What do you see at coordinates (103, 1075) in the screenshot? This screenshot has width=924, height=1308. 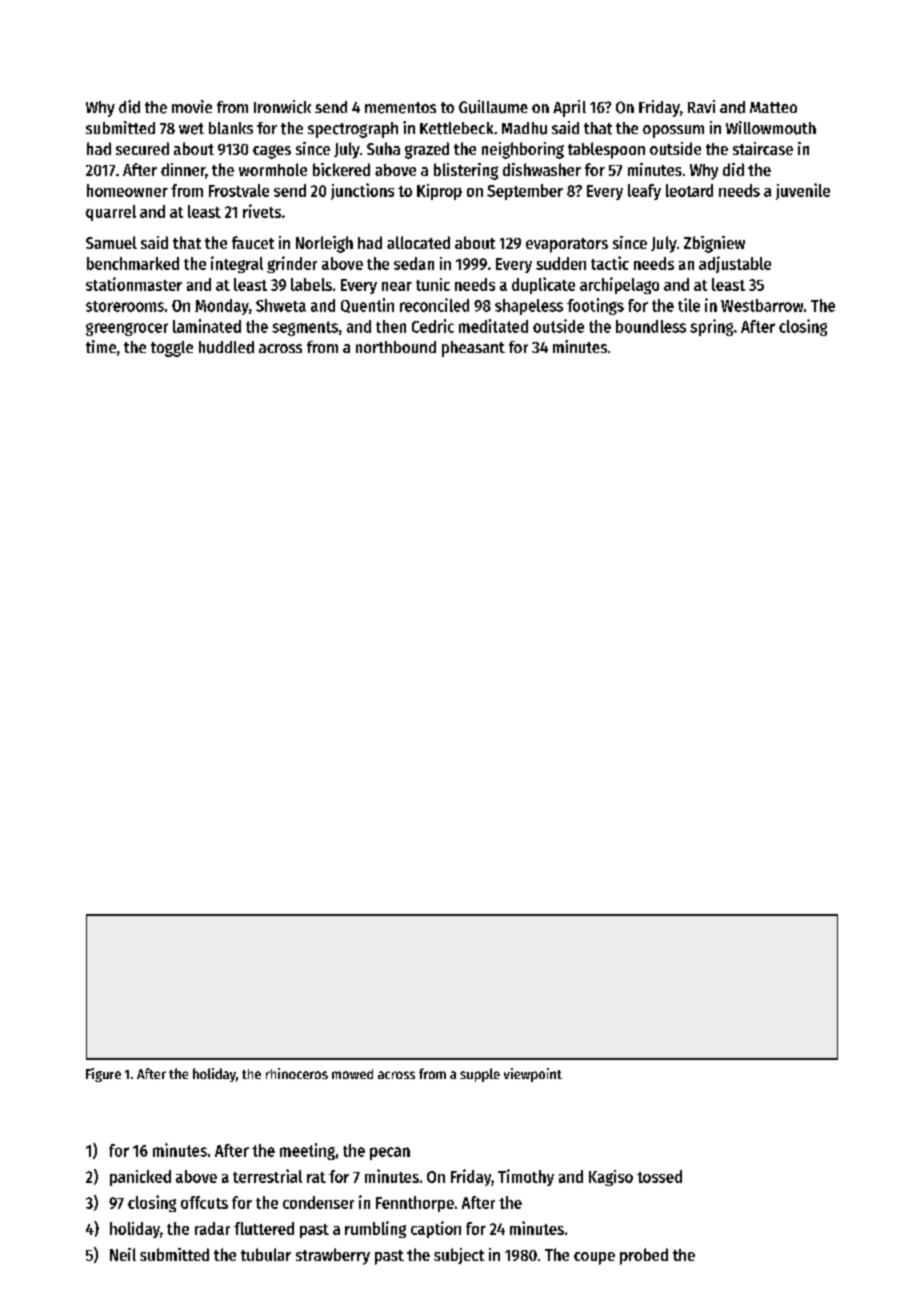 I see `Figure` at bounding box center [103, 1075].
